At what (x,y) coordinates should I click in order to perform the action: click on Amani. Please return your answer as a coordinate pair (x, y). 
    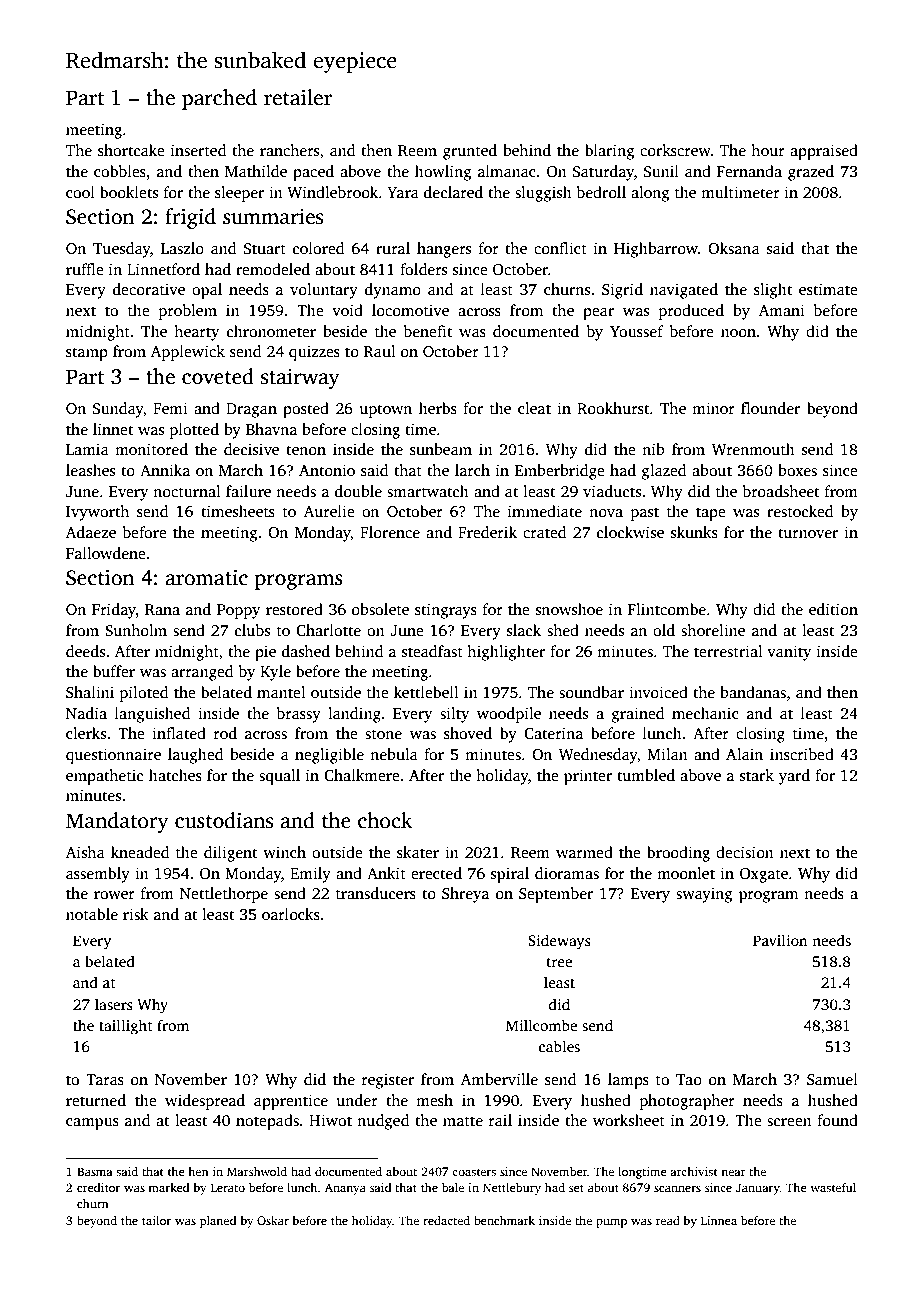
    Looking at the image, I should click on (782, 310).
